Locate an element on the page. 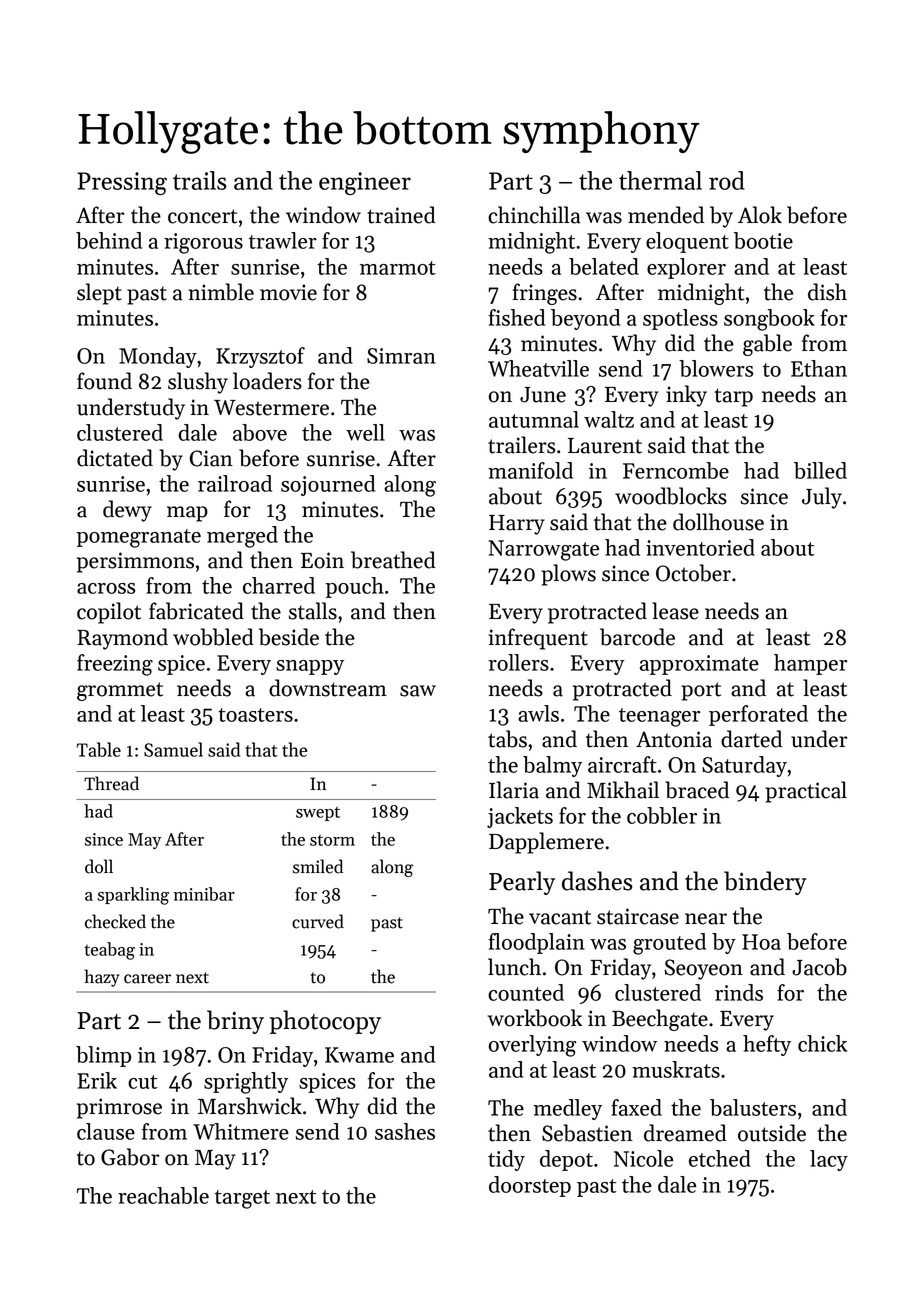 Image resolution: width=924 pixels, height=1311 pixels. dictated is located at coordinates (115, 458).
